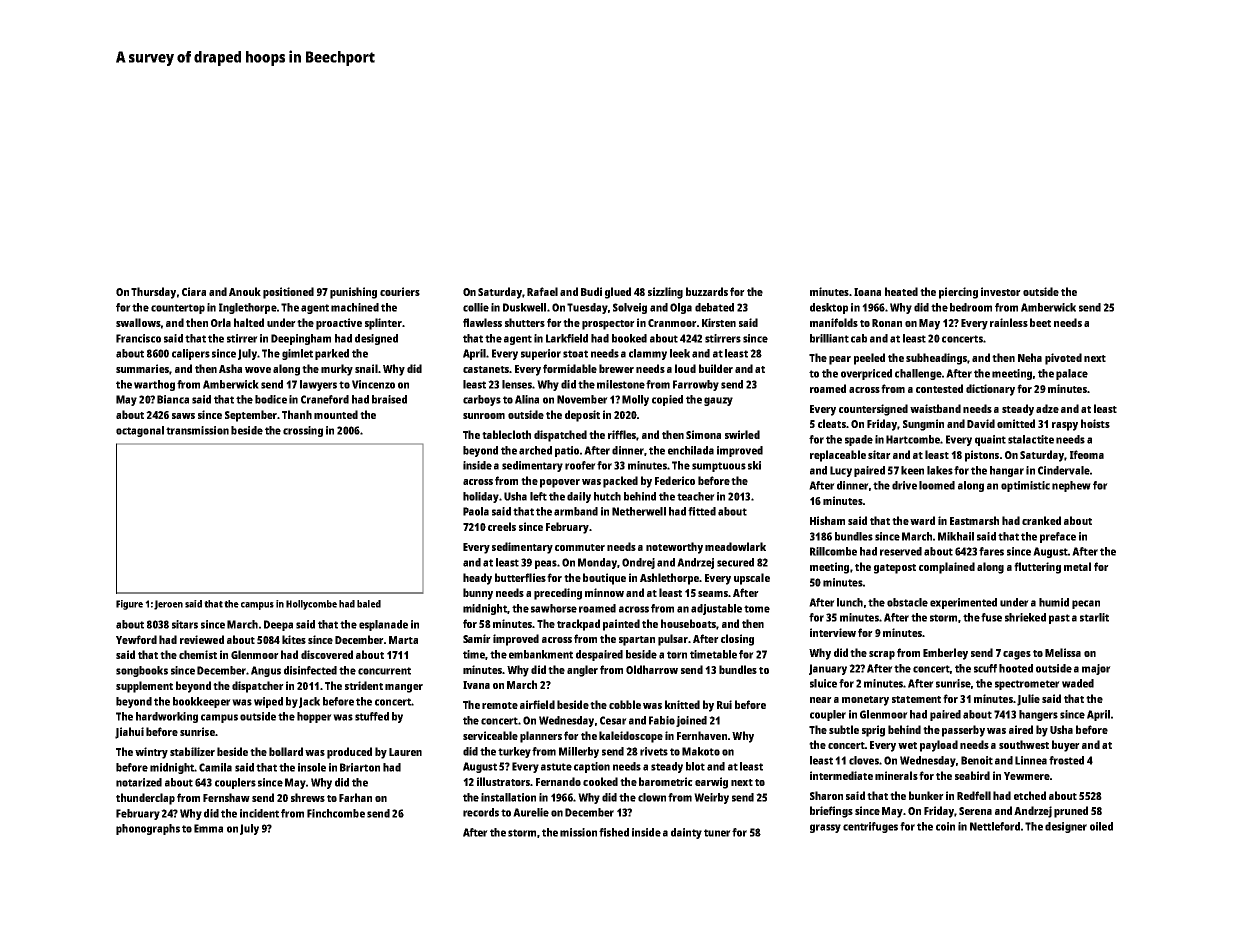  I want to click on Ioana, so click(867, 292).
